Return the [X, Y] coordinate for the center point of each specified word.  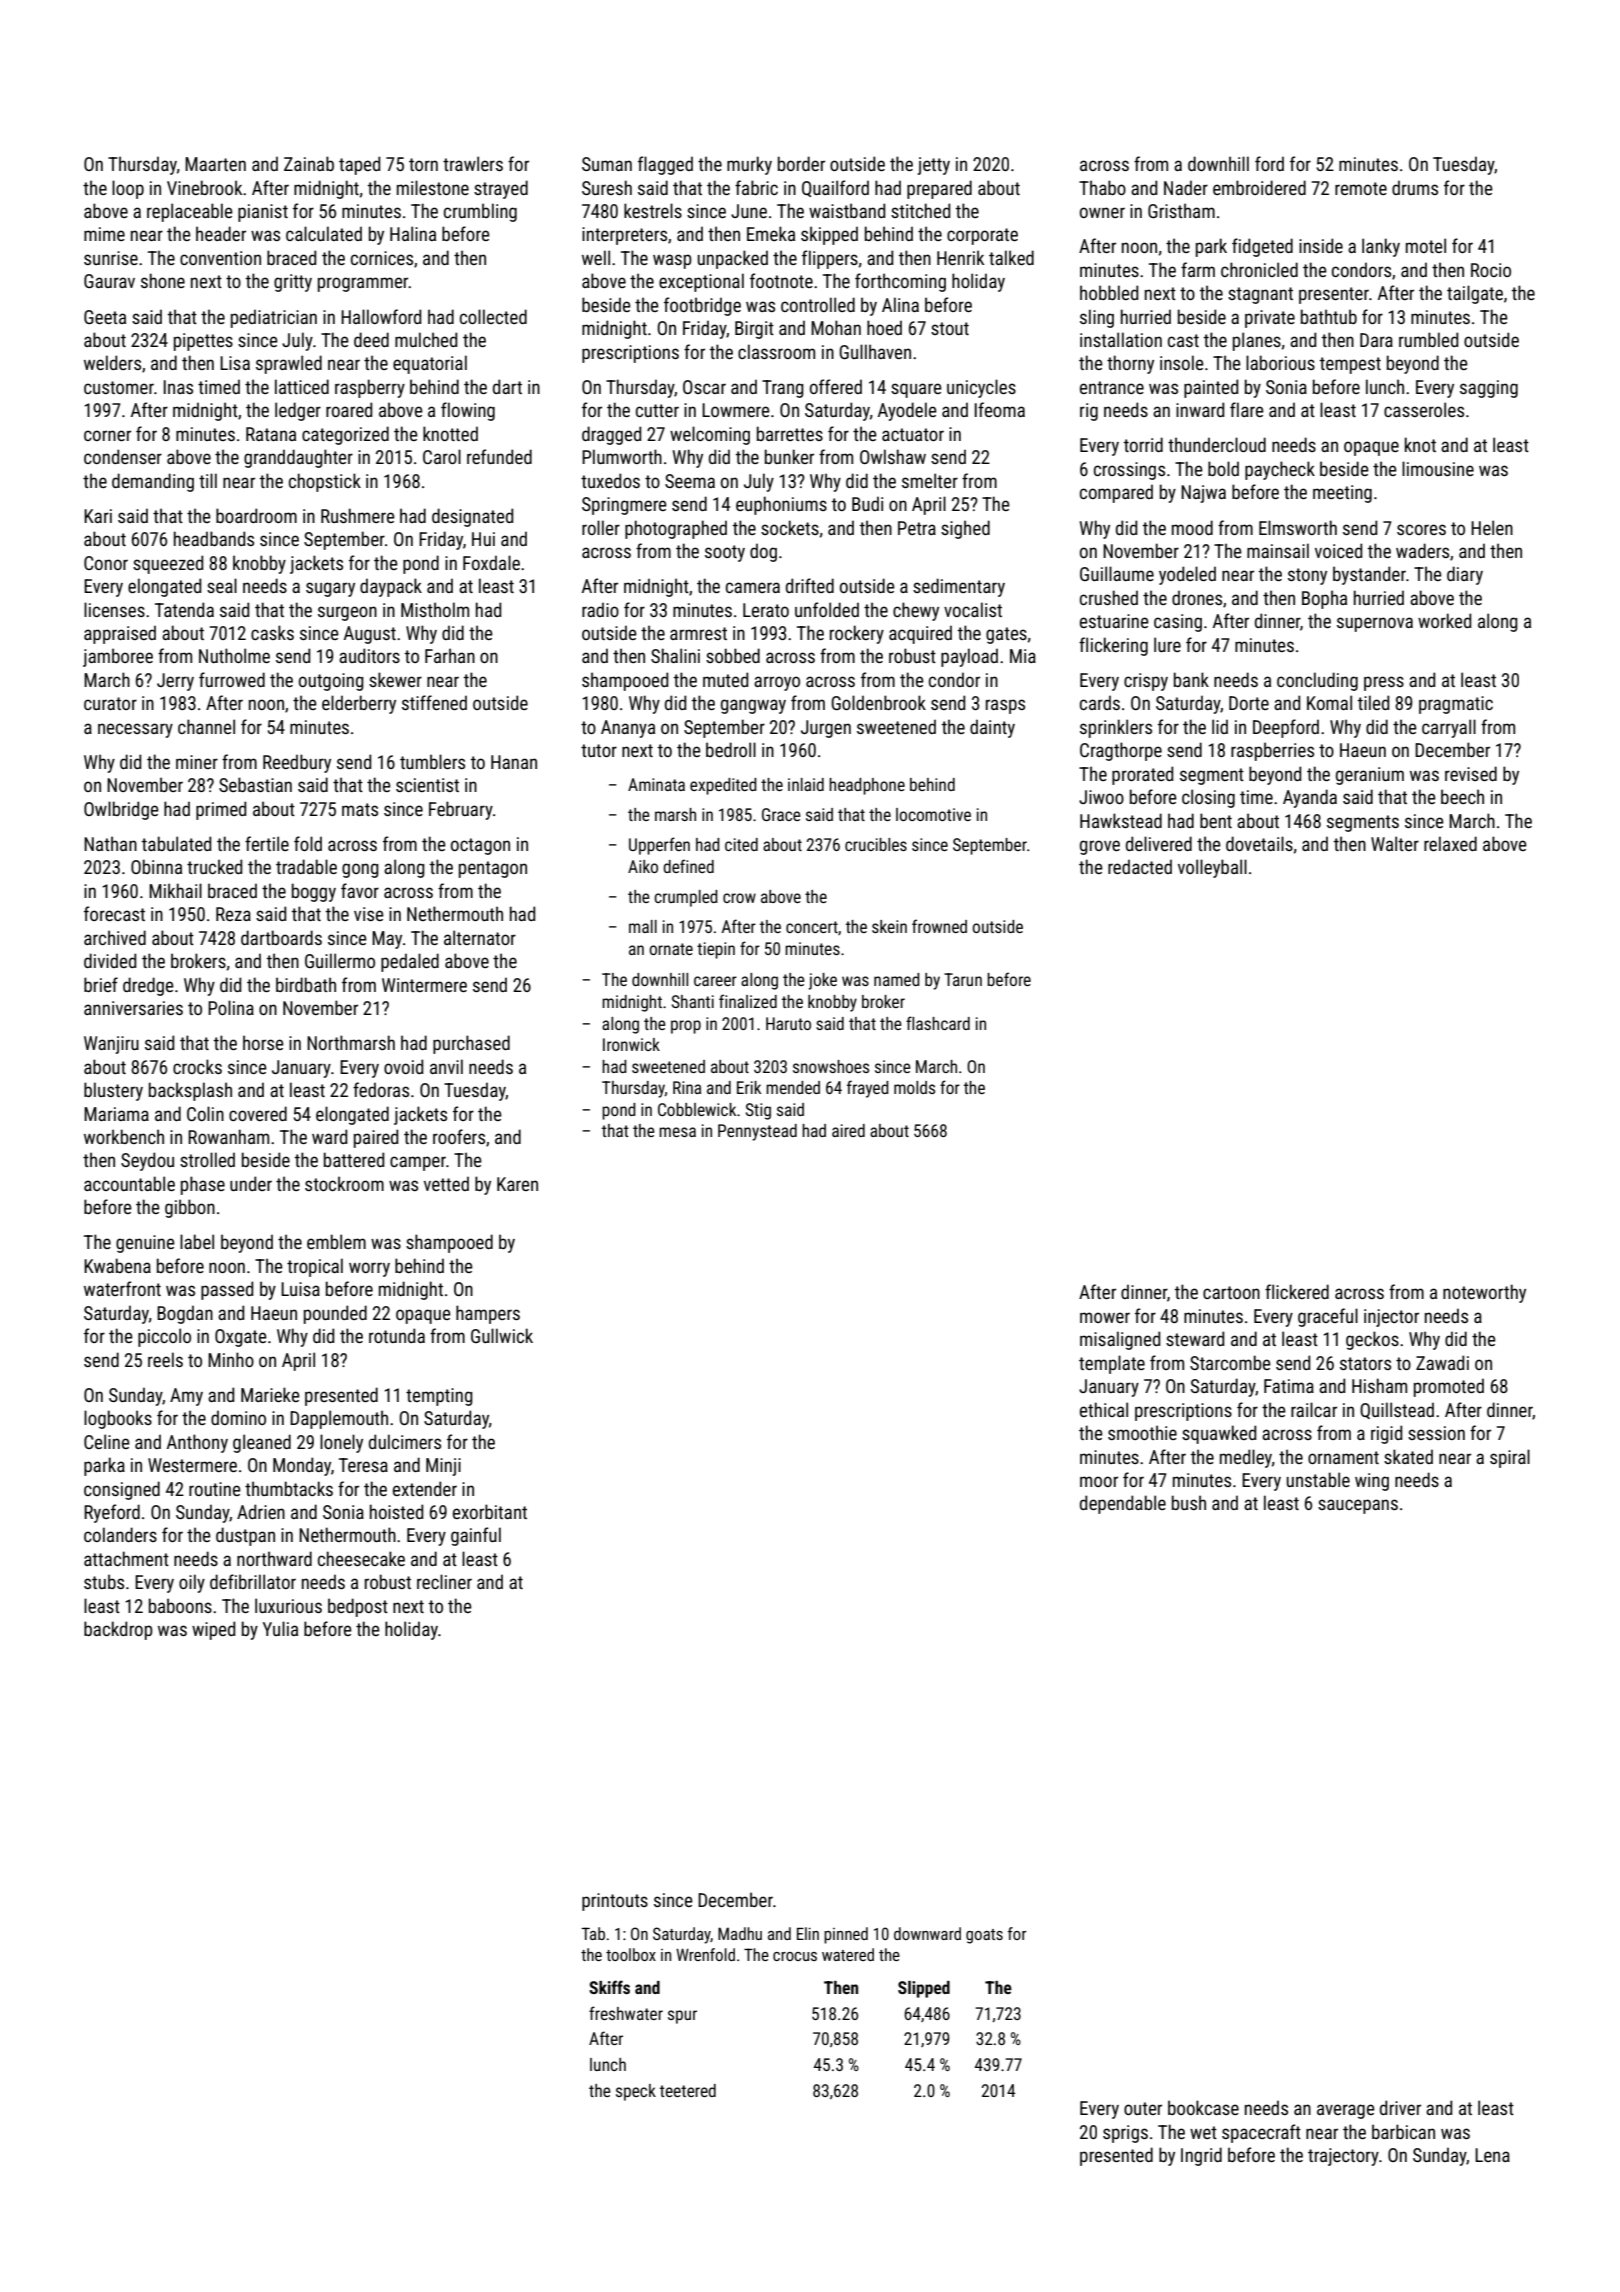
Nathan [110, 843]
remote [1361, 188]
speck [636, 2092]
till [208, 480]
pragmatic [1456, 705]
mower [1105, 1317]
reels [165, 1359]
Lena [1492, 2155]
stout [950, 328]
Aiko [643, 866]
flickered [1297, 1291]
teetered [688, 2090]
